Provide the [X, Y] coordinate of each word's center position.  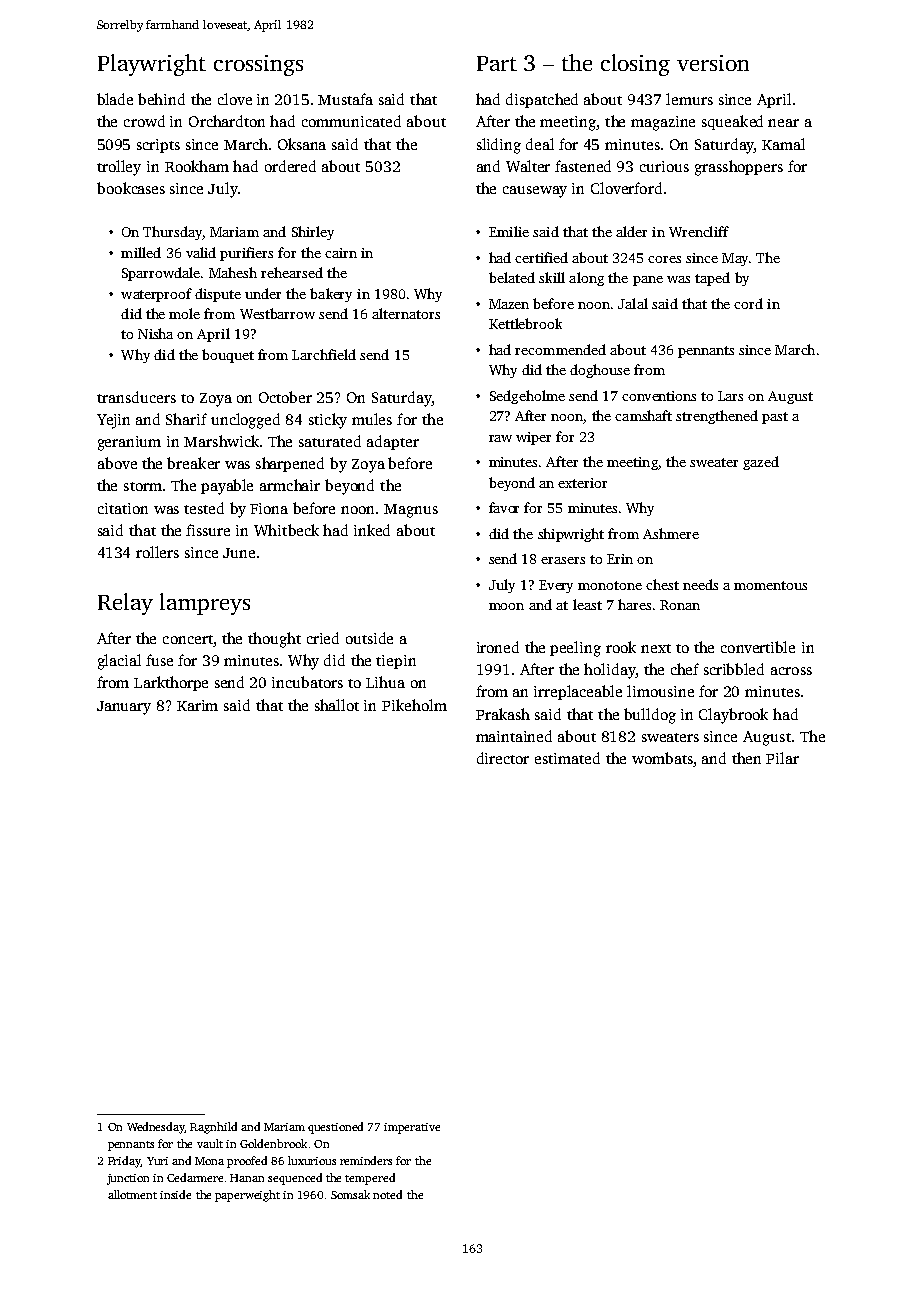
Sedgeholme [527, 397]
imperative [412, 1128]
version [713, 63]
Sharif [186, 419]
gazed [761, 463]
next [656, 648]
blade [115, 99]
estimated [567, 758]
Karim [197, 705]
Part [497, 63]
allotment [132, 1194]
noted [387, 1194]
